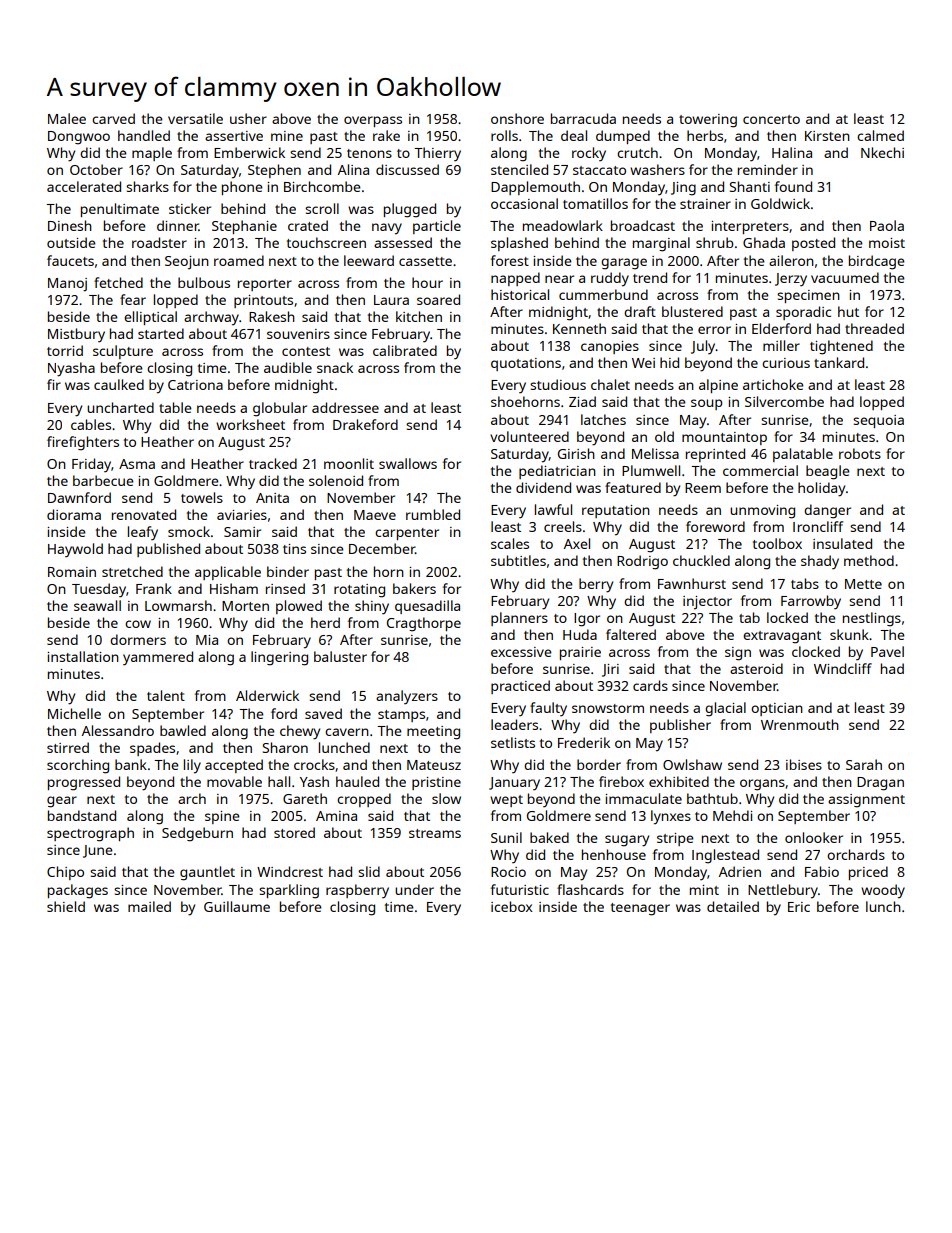 This document has width=952, height=1233. What do you see at coordinates (863, 584) in the document?
I see `Mette` at bounding box center [863, 584].
